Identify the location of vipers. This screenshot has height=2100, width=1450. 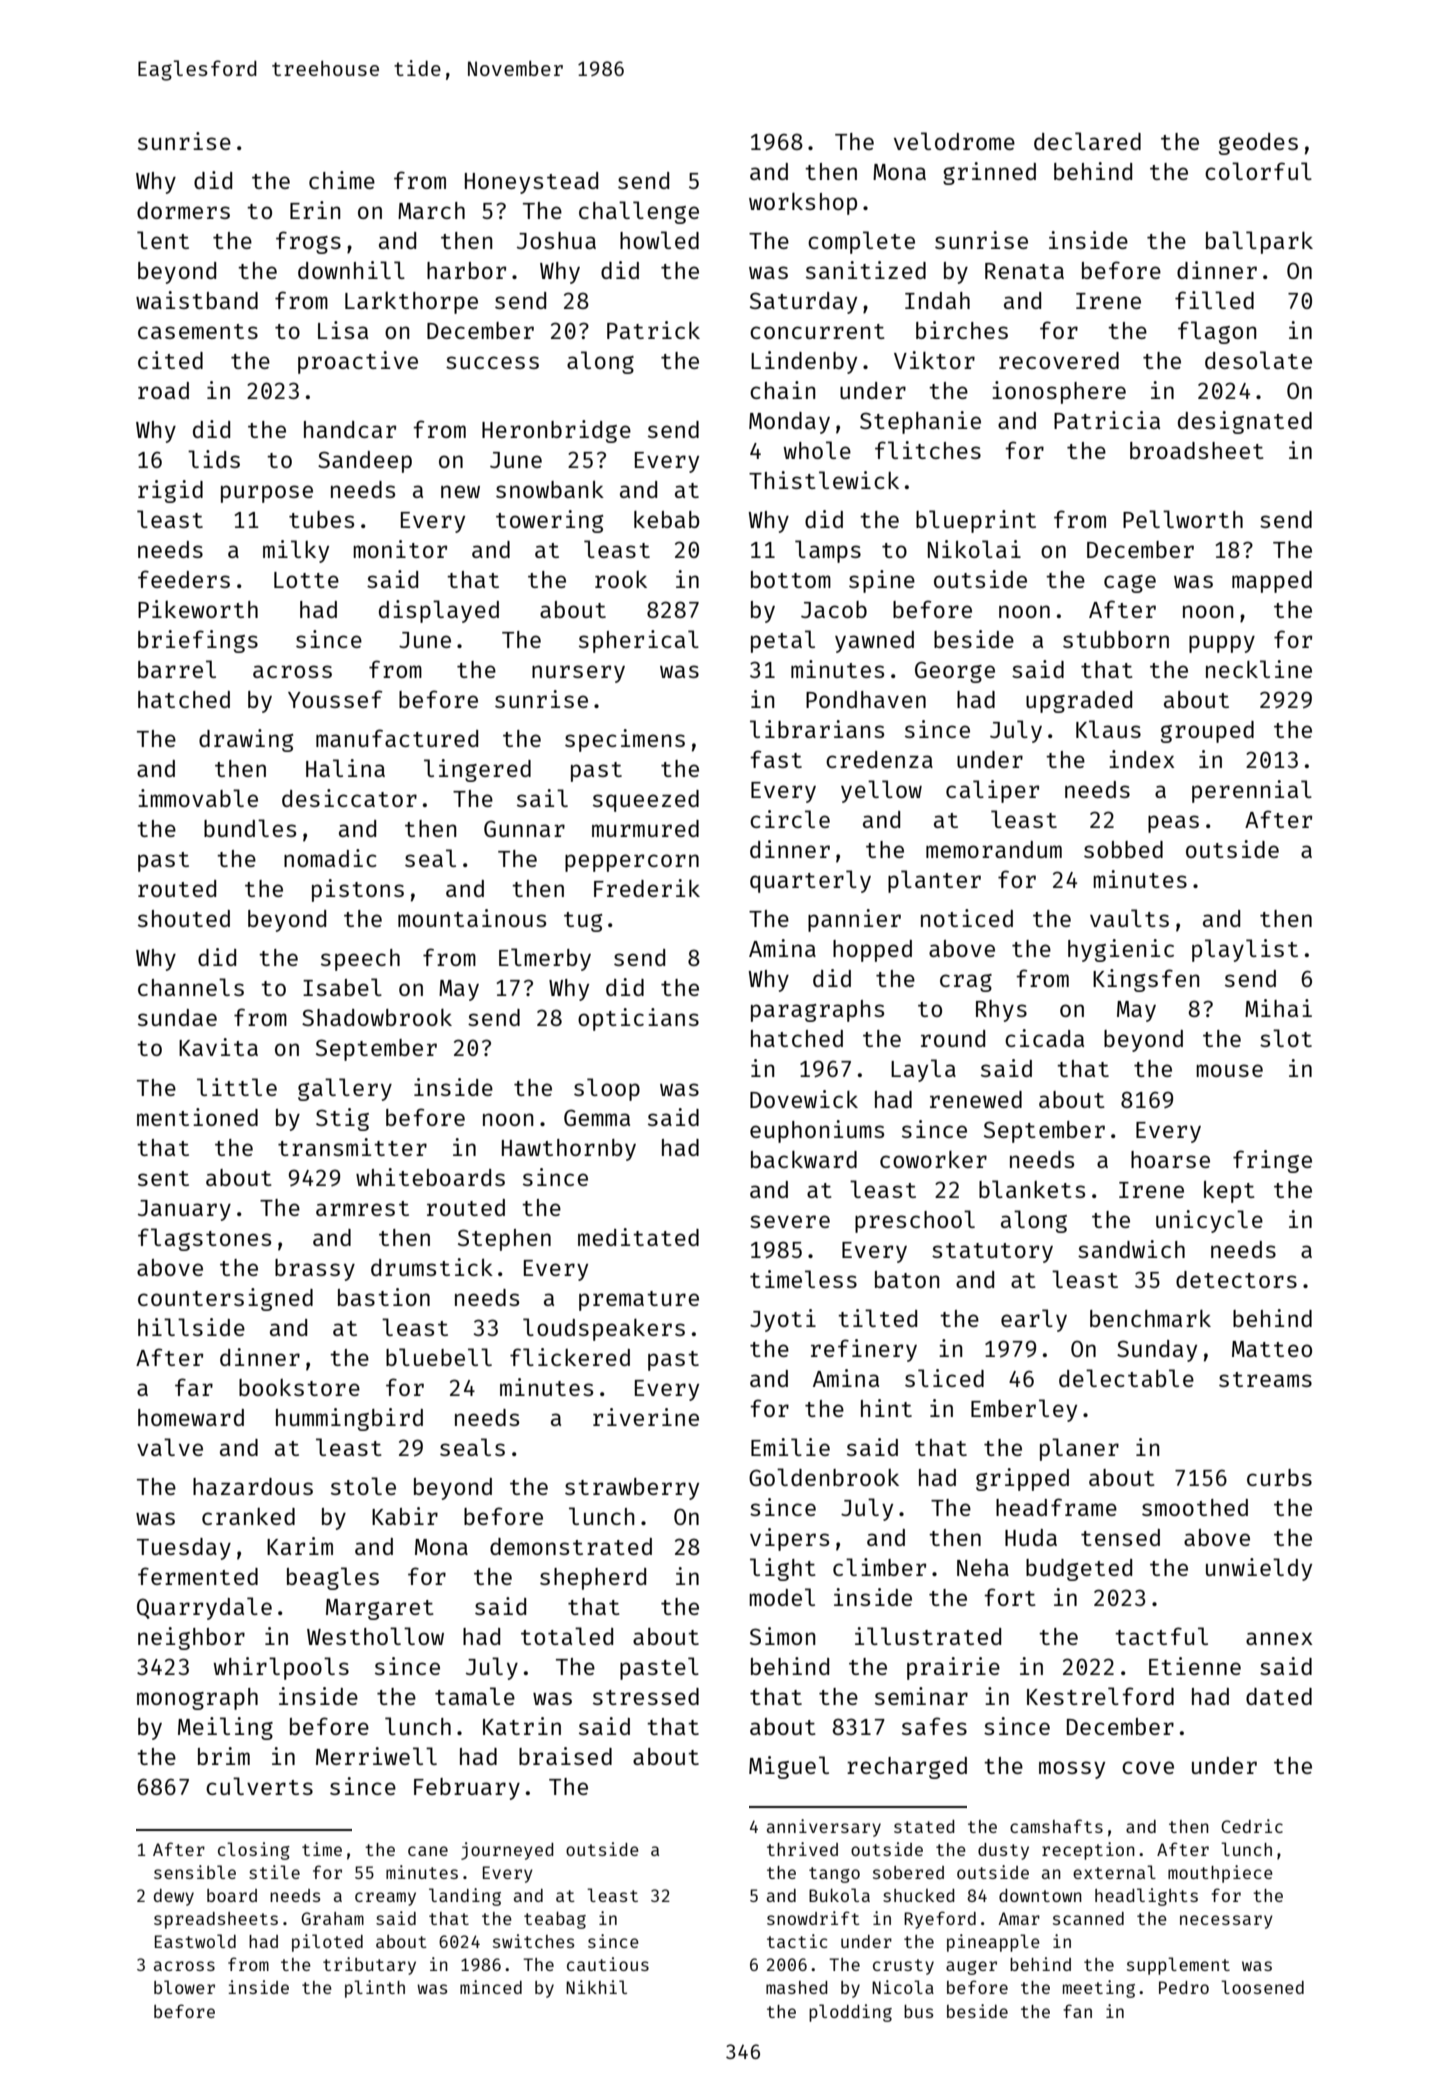
(789, 1539).
